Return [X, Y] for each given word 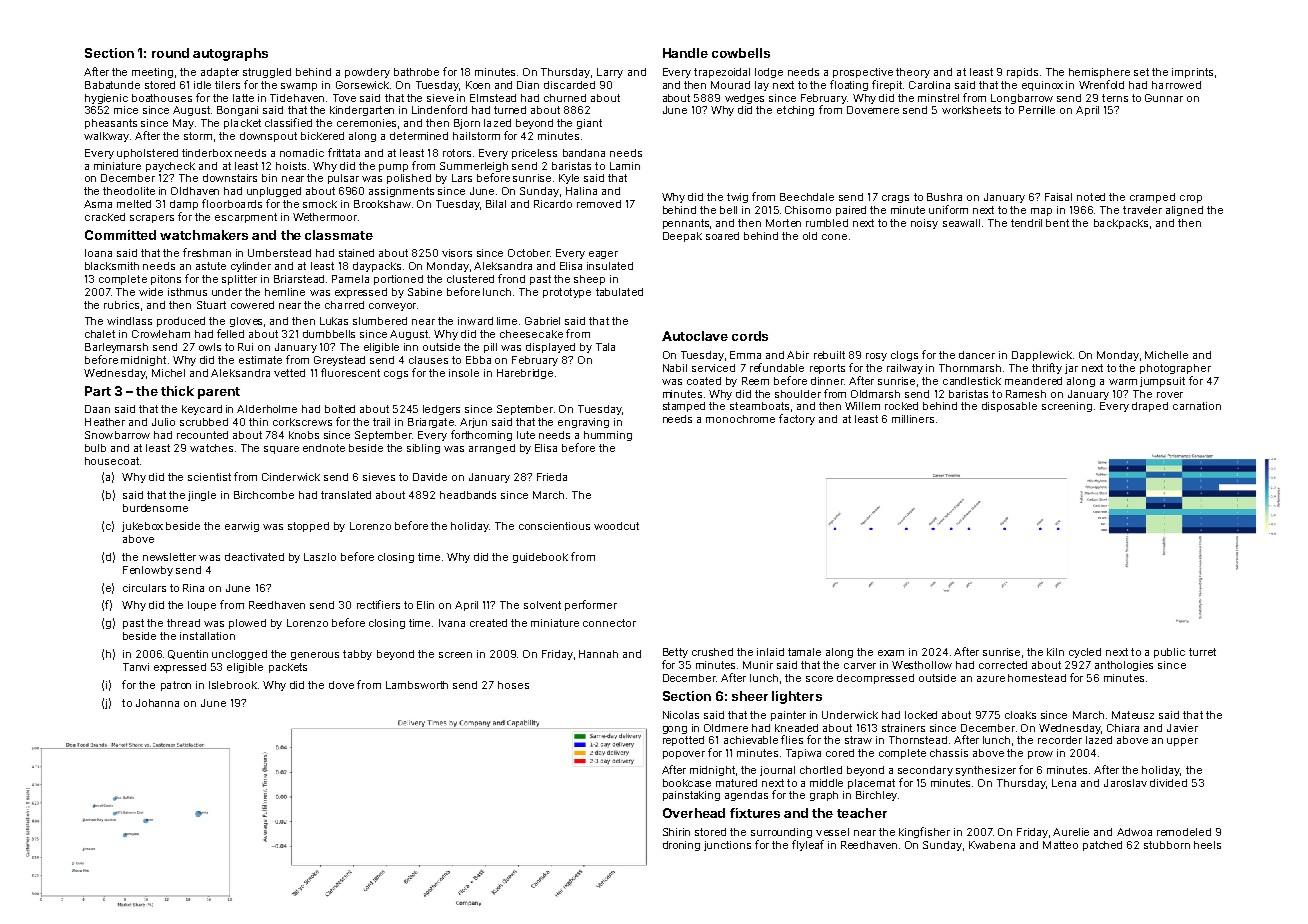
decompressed [875, 679]
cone [834, 237]
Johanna [157, 703]
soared [722, 236]
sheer [750, 696]
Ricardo [553, 204]
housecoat [112, 461]
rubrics [121, 305]
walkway [106, 137]
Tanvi [136, 667]
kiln [1055, 652]
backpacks [1121, 224]
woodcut [616, 526]
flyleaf [808, 845]
